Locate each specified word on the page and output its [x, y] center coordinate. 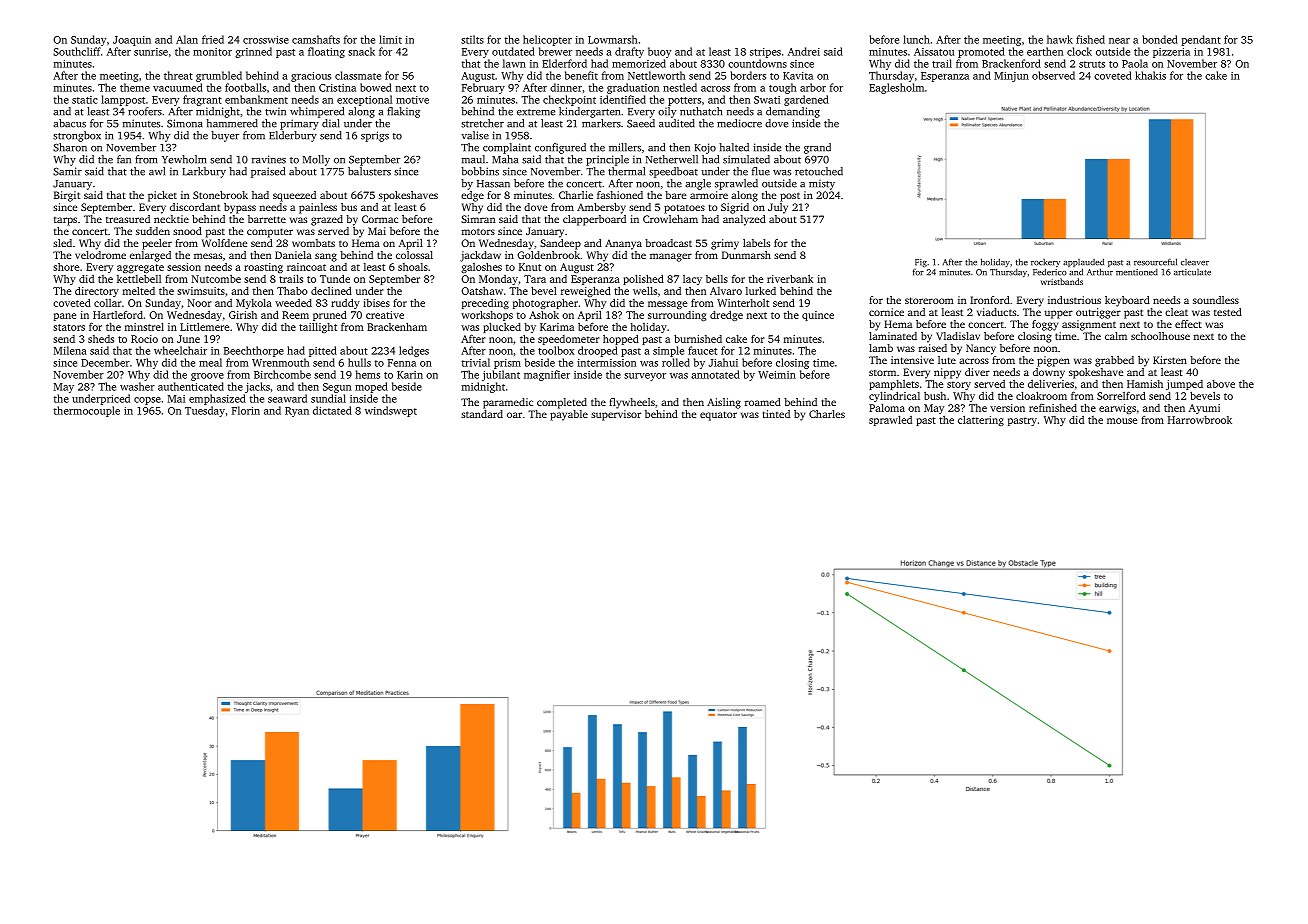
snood [187, 231]
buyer [225, 136]
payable [569, 415]
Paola [1135, 63]
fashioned [620, 195]
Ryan [297, 412]
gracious [311, 77]
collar [108, 303]
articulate [1192, 272]
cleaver [1195, 262]
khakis [1150, 75]
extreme [536, 112]
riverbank [790, 278]
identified [623, 99]
